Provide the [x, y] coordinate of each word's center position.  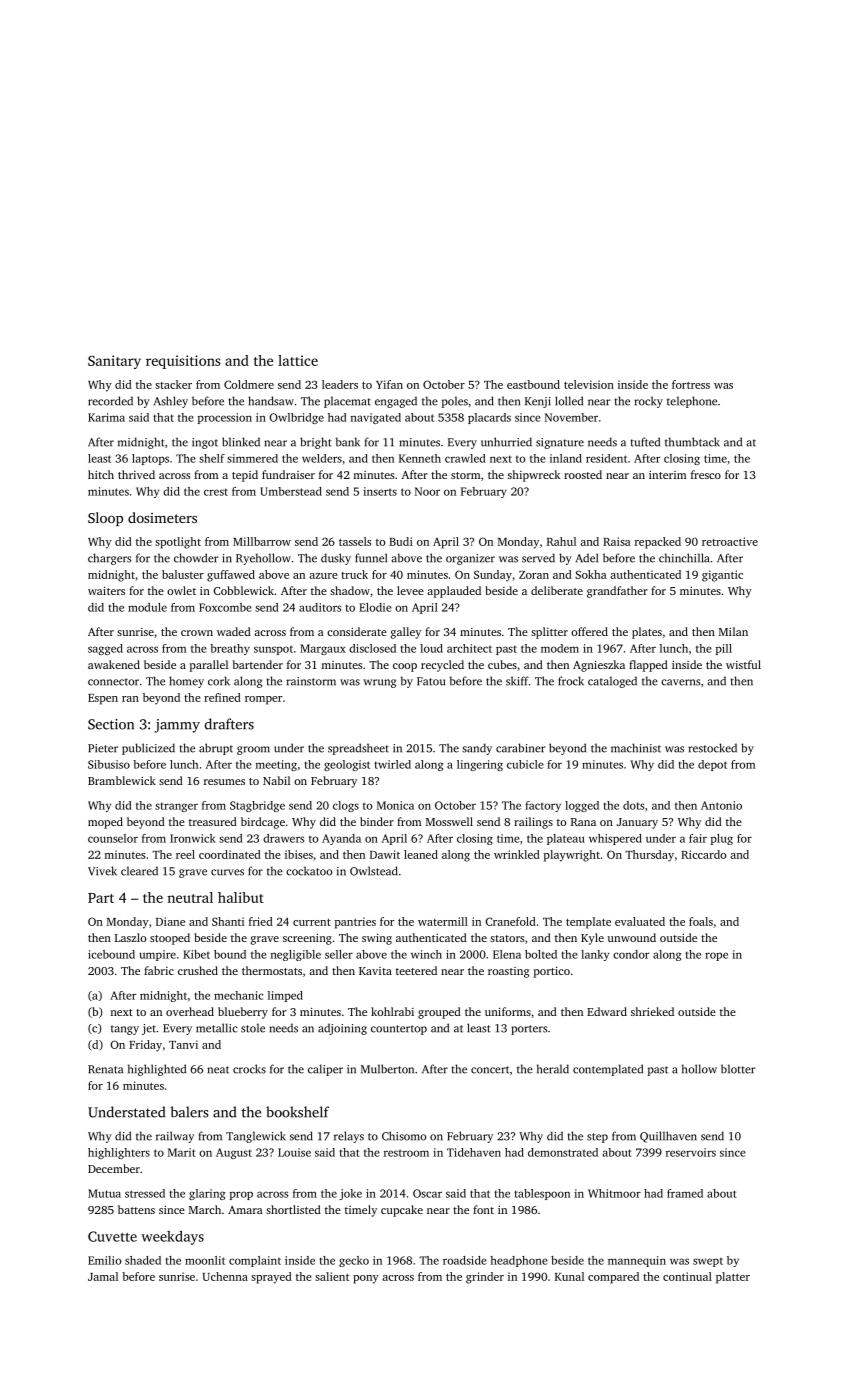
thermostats [272, 970]
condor [631, 954]
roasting [508, 972]
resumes [224, 782]
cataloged [612, 682]
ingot [205, 443]
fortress [691, 384]
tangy [125, 1030]
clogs [346, 806]
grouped [439, 1013]
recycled [442, 666]
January [637, 823]
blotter [738, 1069]
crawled [465, 458]
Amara [245, 1210]
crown [197, 633]
